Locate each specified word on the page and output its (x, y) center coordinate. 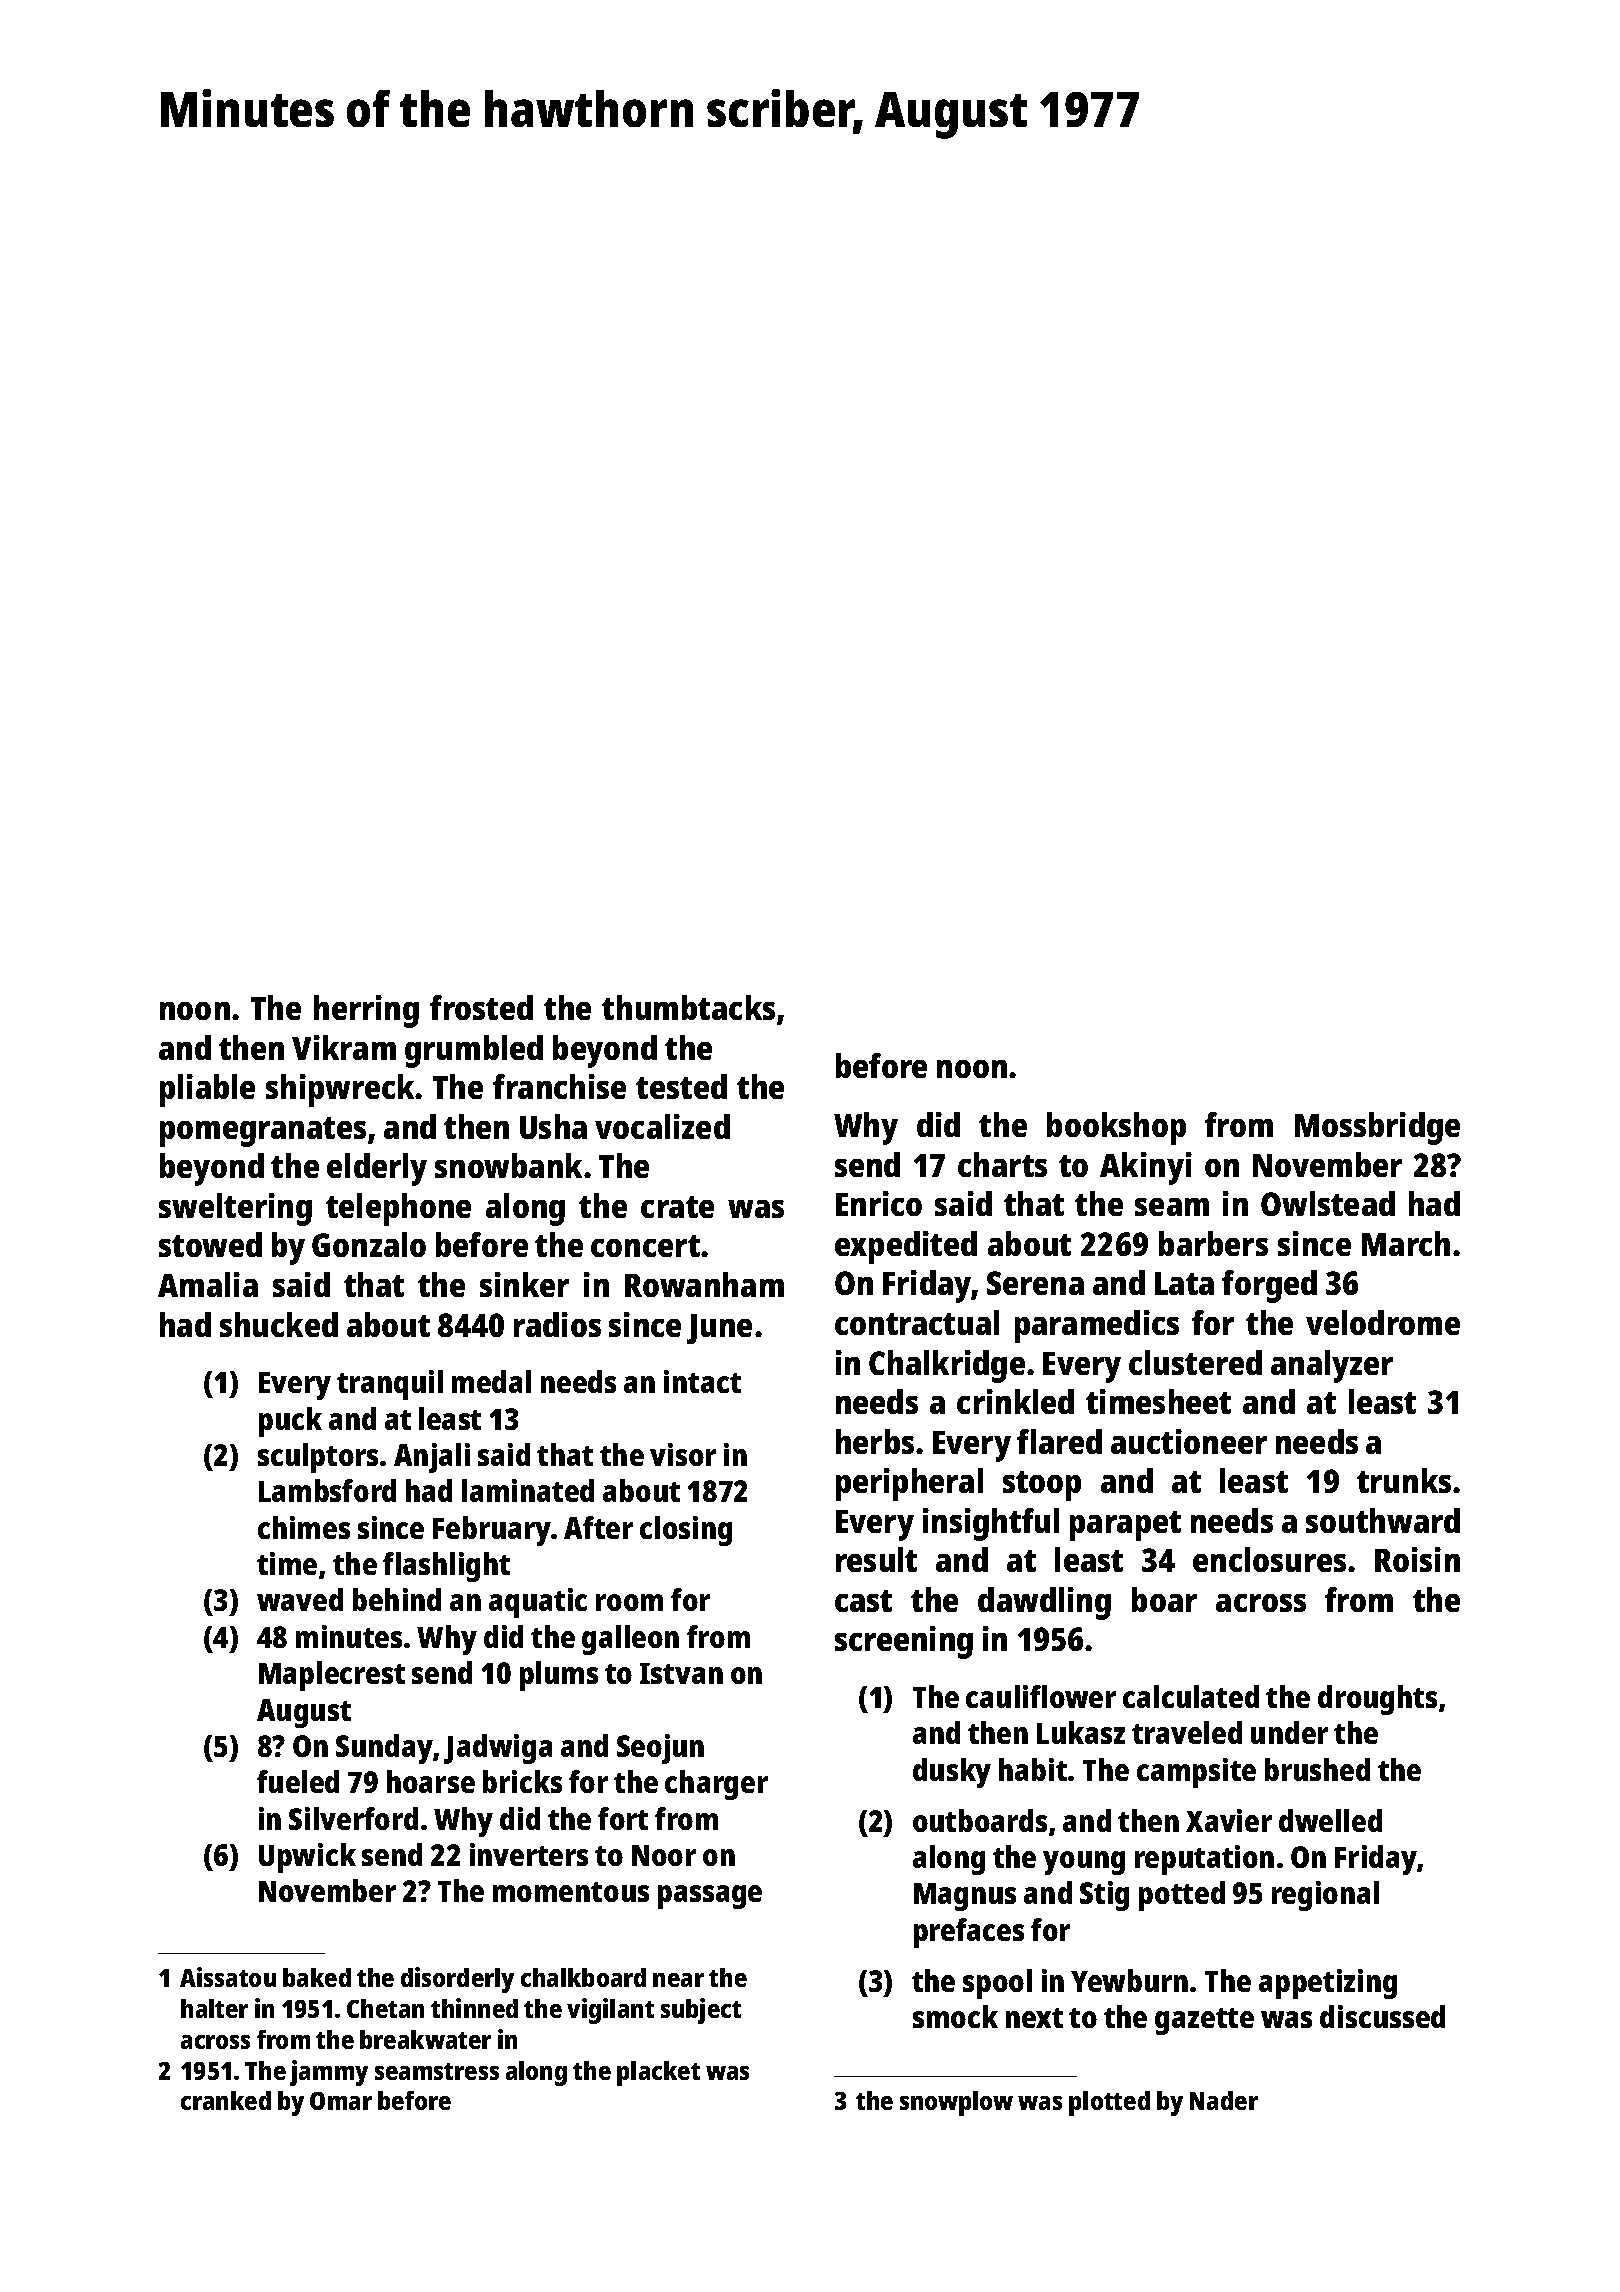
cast (863, 1601)
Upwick (307, 1858)
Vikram (344, 1047)
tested (681, 1086)
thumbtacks (688, 1007)
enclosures (1269, 1559)
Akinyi (1146, 1168)
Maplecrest (332, 1676)
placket (658, 2073)
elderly (377, 1169)
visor (683, 1454)
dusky (952, 1773)
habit (1033, 1769)
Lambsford (327, 1490)
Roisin (1417, 1559)
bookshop (1116, 1128)
